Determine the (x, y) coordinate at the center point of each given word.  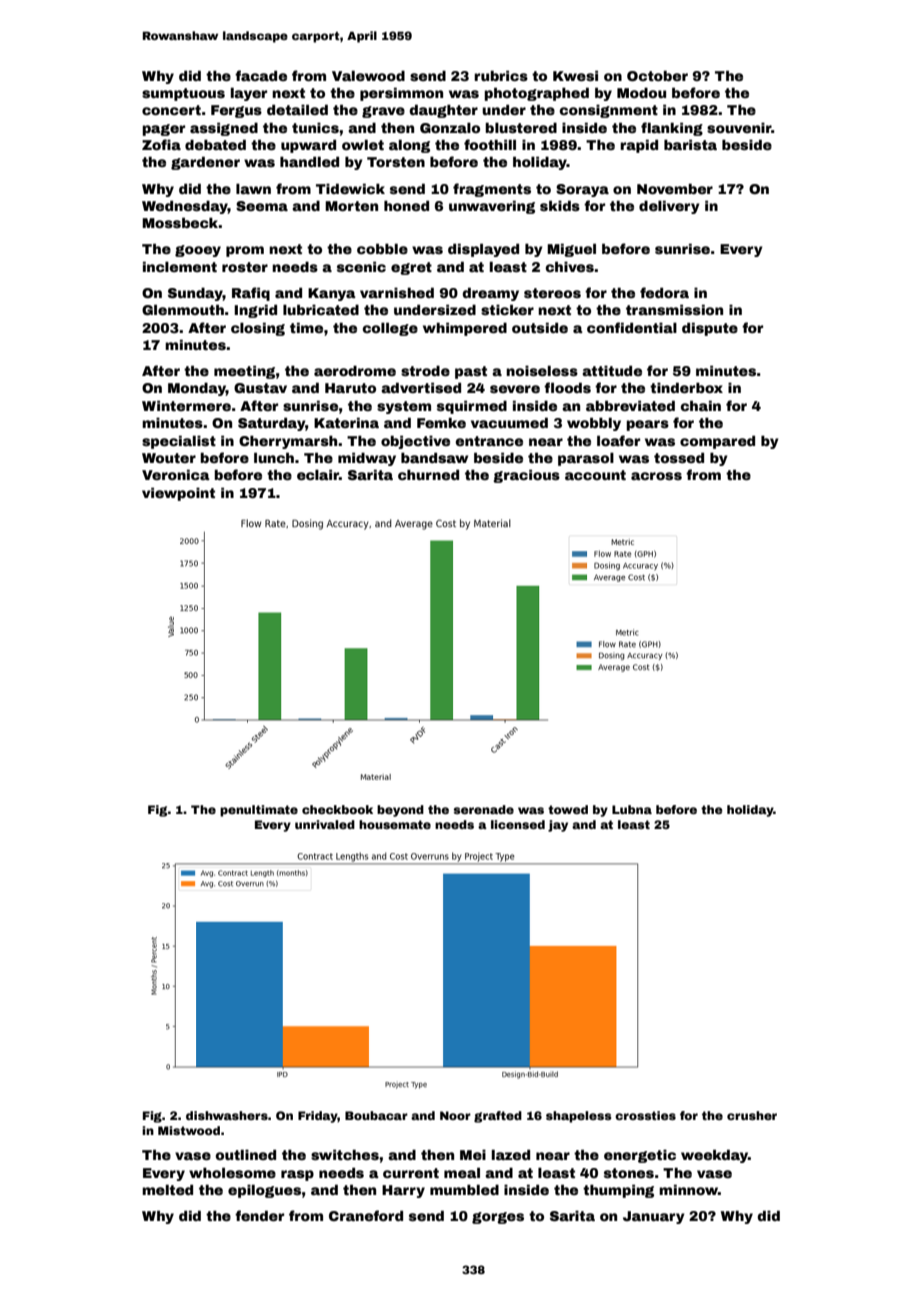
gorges (498, 1218)
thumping (618, 1191)
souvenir (739, 128)
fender (259, 1215)
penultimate (259, 811)
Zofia (161, 144)
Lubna (632, 809)
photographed (536, 94)
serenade (483, 809)
